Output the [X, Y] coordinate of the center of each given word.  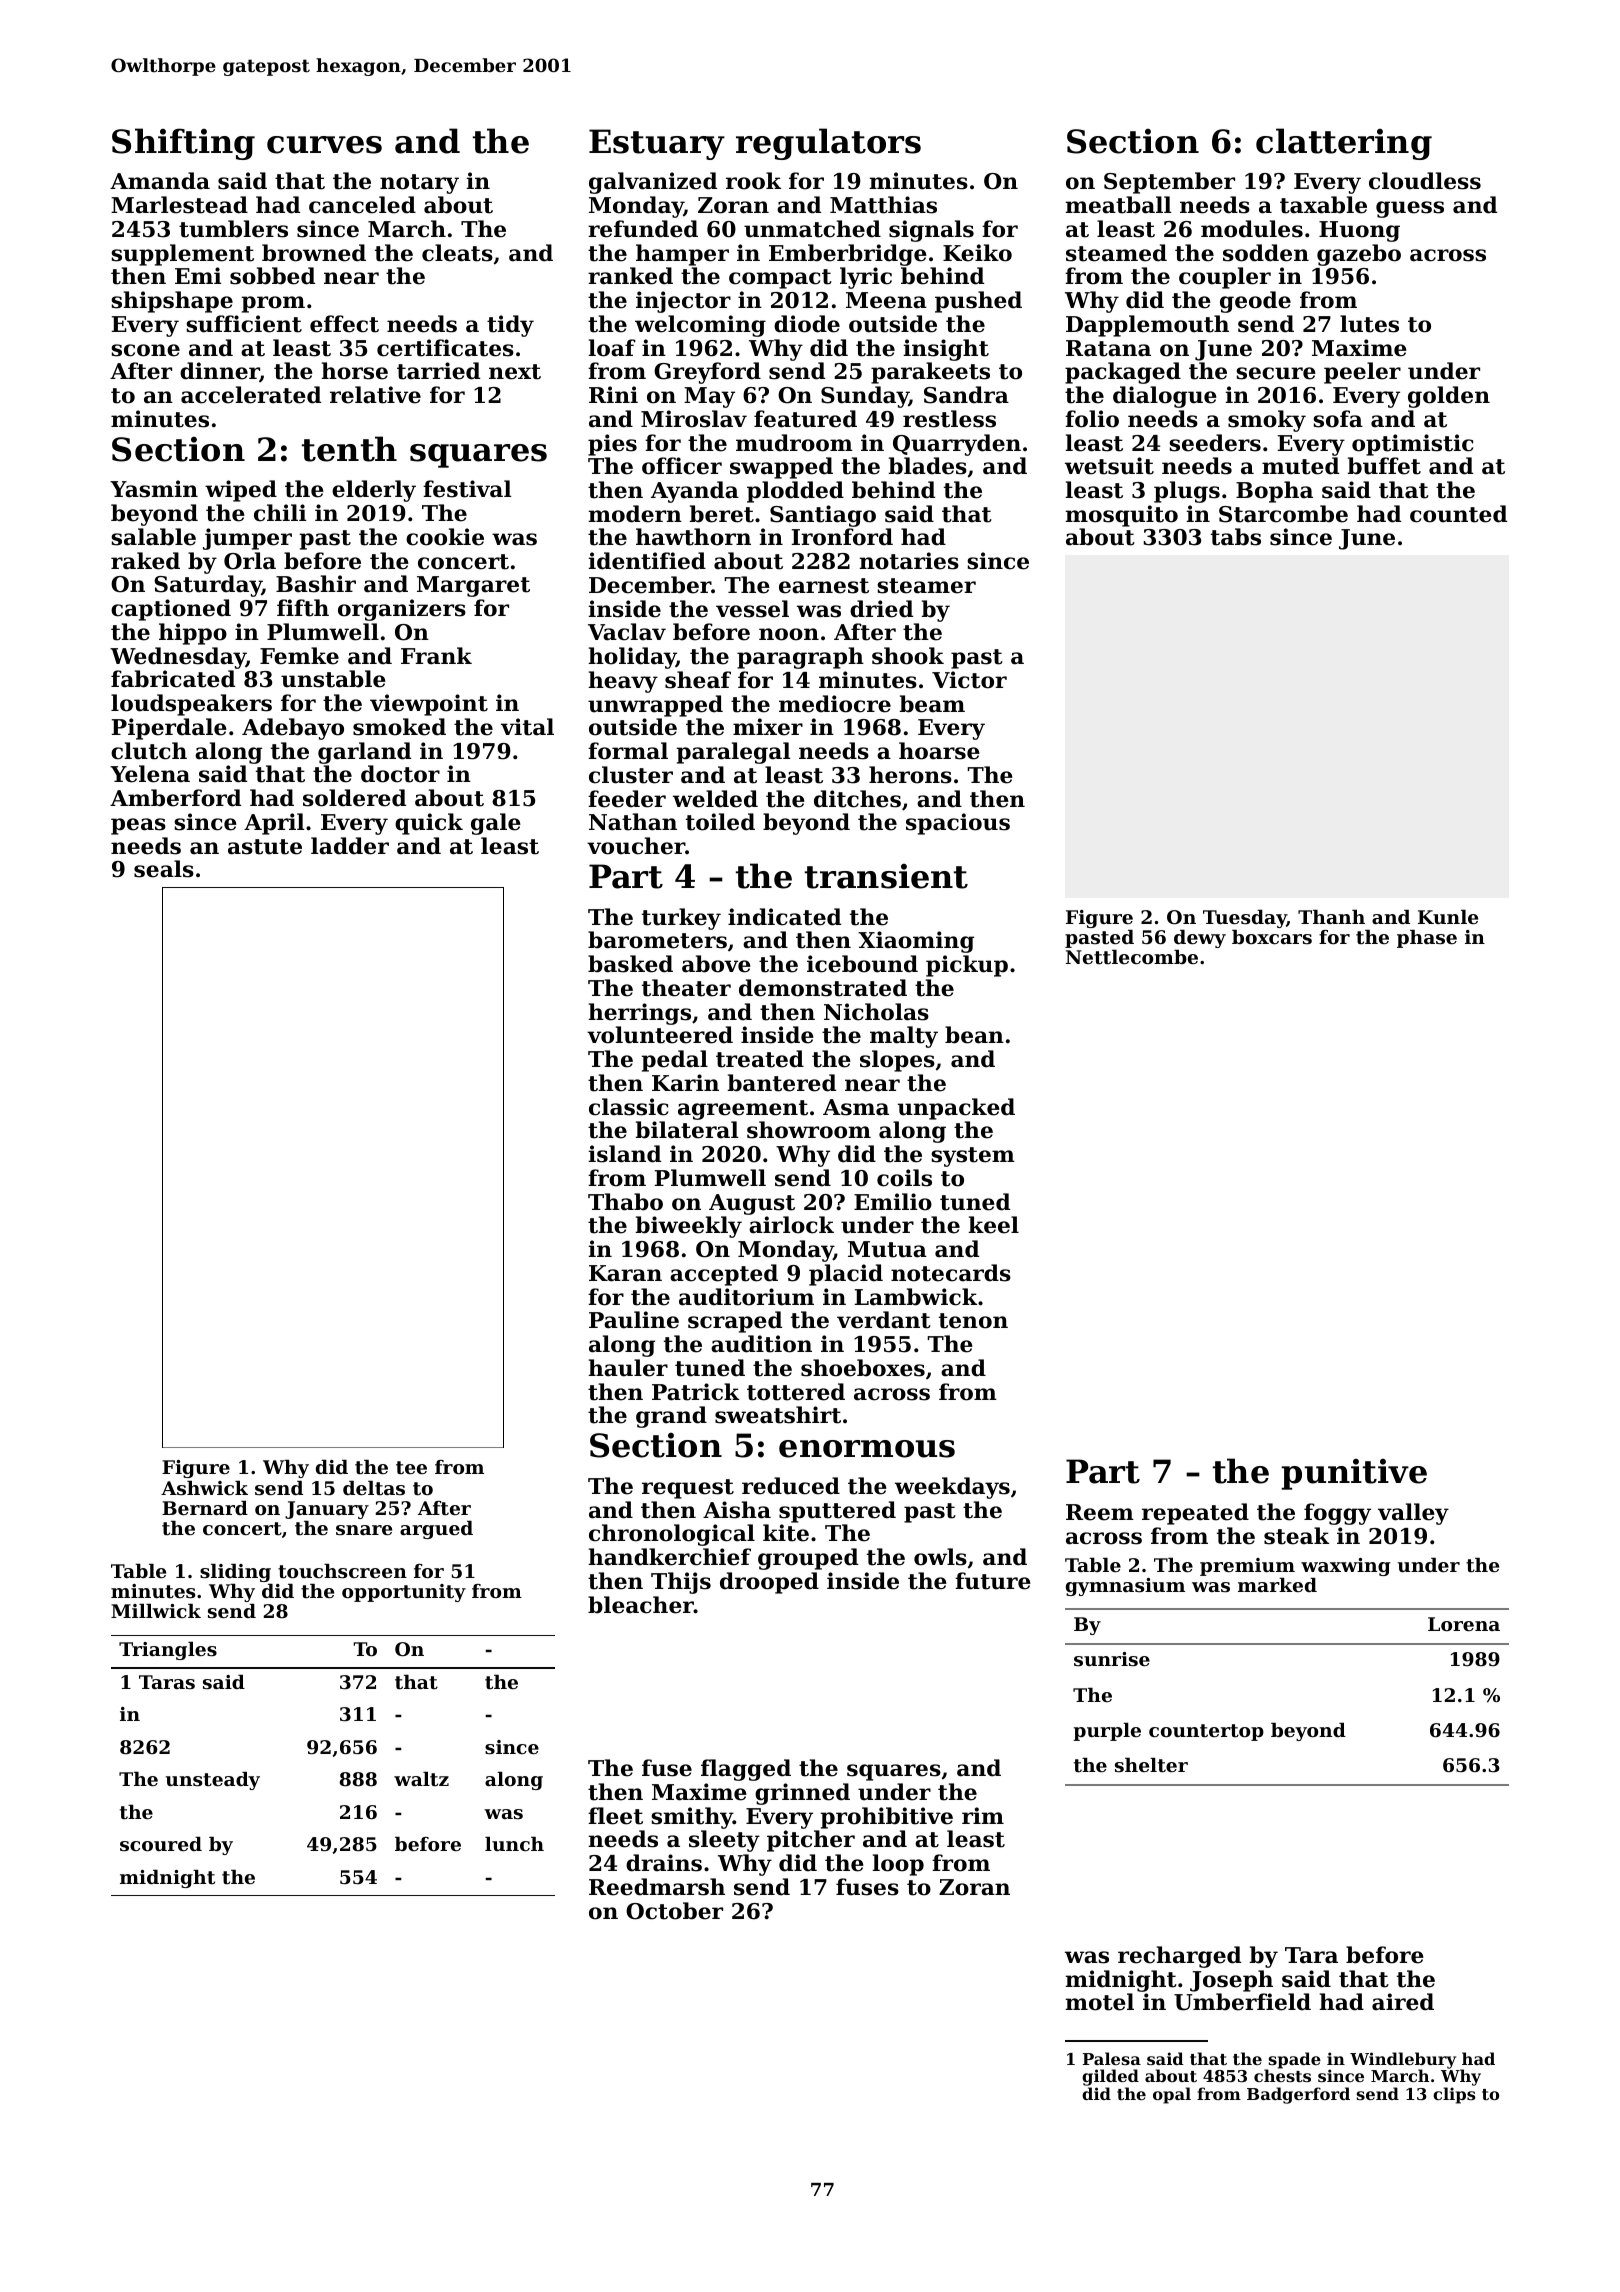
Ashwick [204, 1488]
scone [145, 350]
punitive [1354, 1474]
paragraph [800, 658]
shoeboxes [863, 1368]
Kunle [1448, 917]
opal [1172, 2095]
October [674, 1911]
